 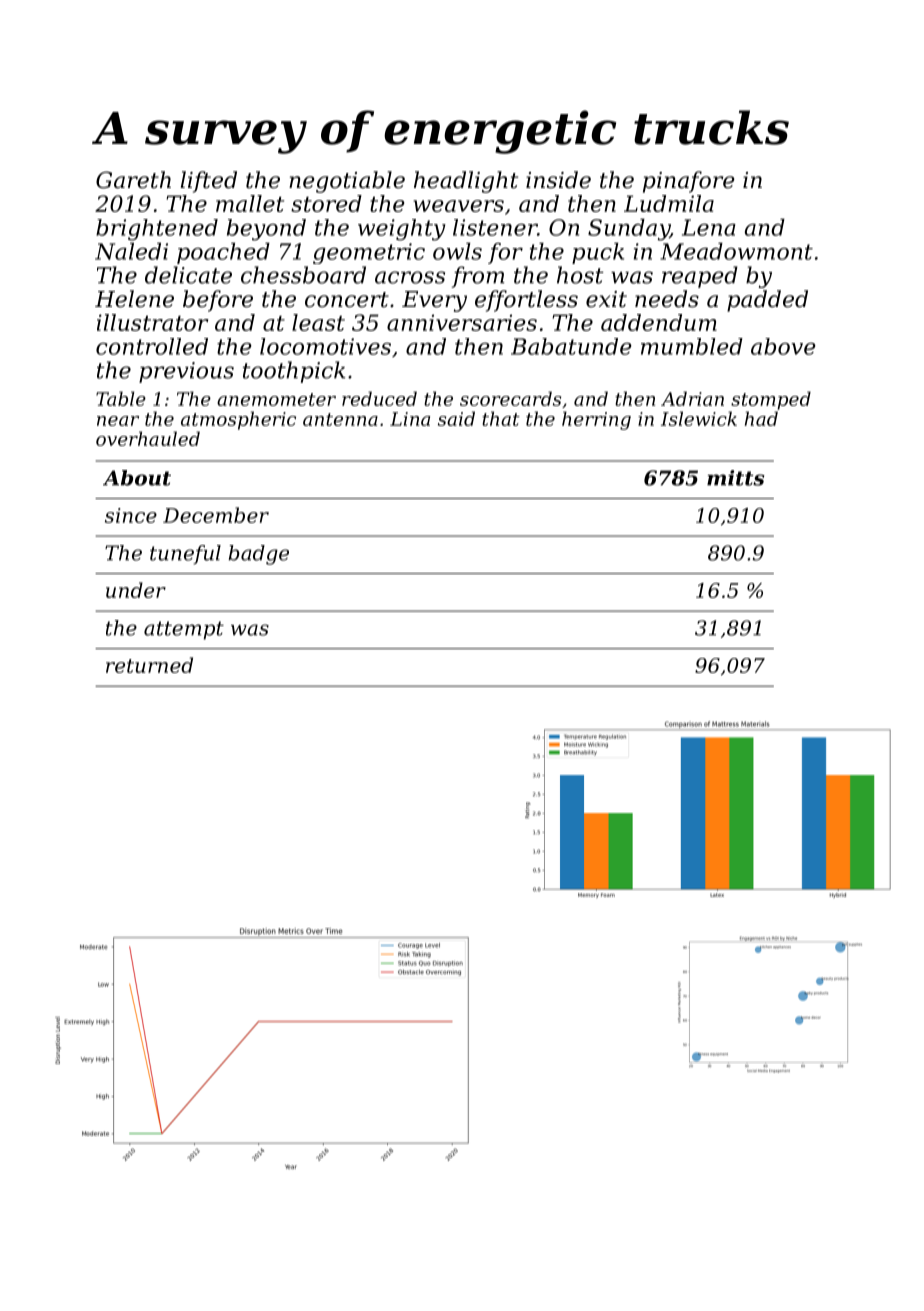 What do you see at coordinates (131, 515) in the screenshot?
I see `since` at bounding box center [131, 515].
